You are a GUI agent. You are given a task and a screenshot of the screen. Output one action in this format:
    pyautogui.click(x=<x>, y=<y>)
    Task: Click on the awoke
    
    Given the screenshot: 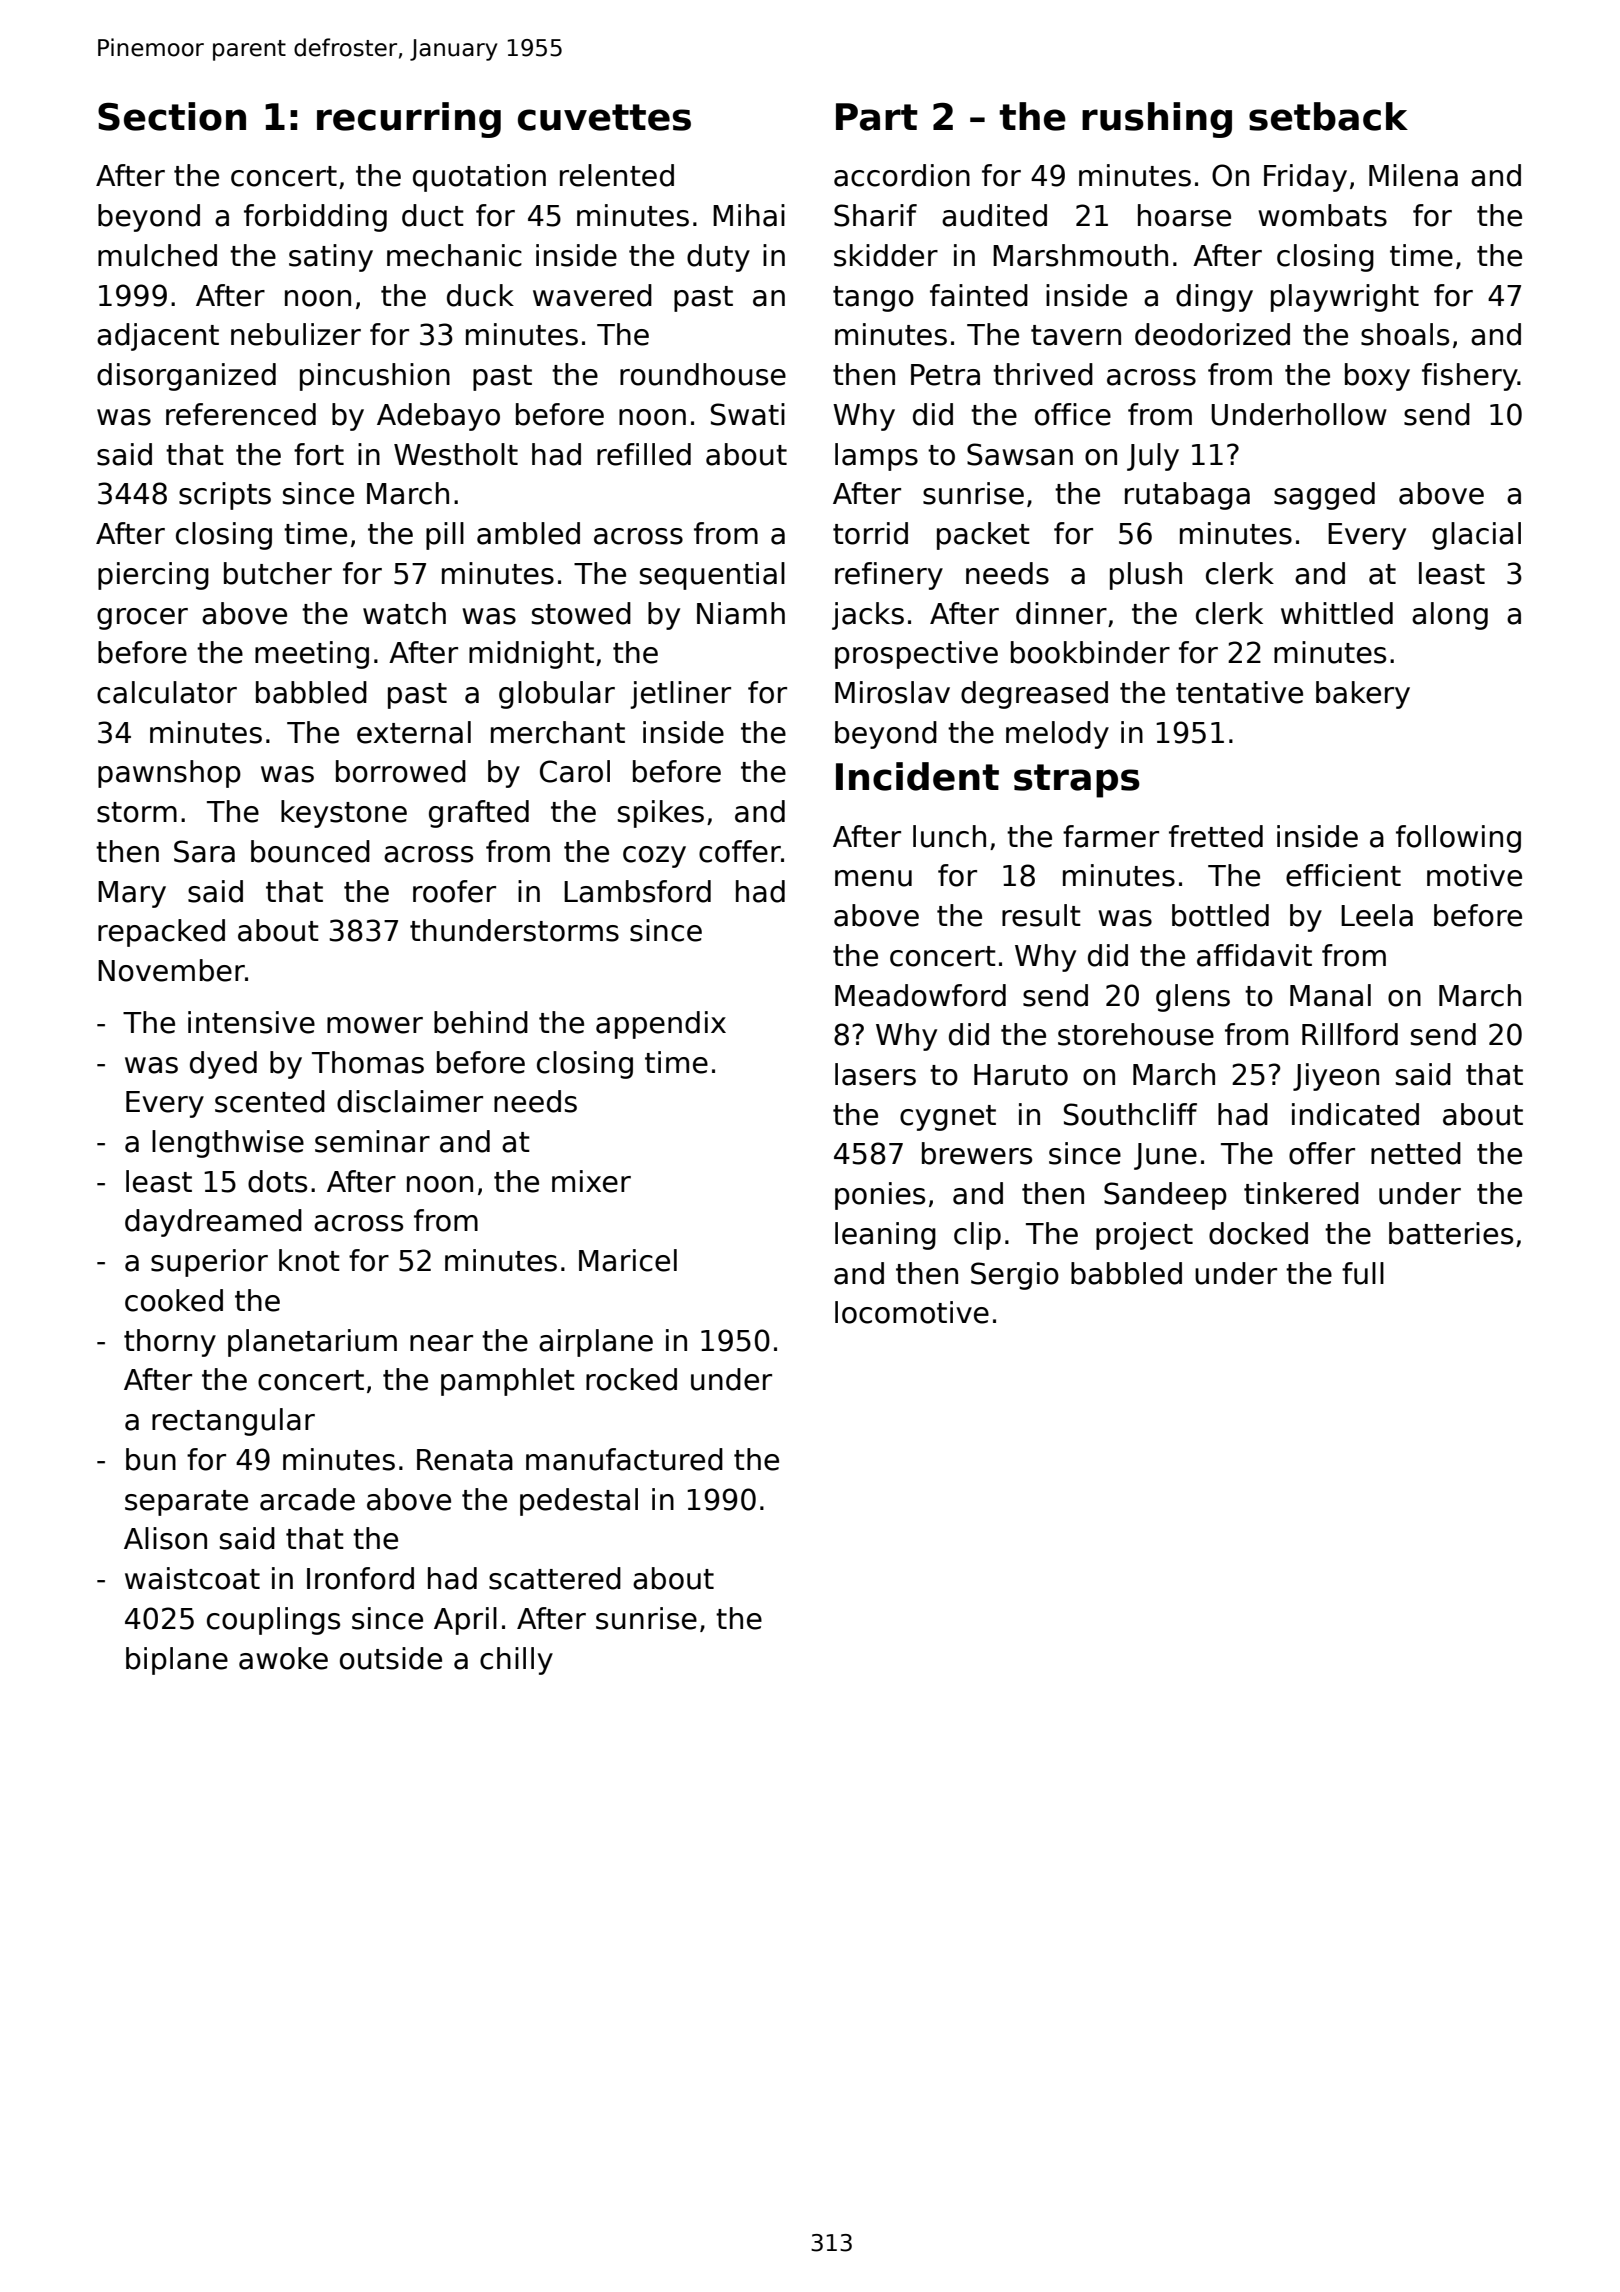 What is the action you would take?
    pyautogui.click(x=283, y=1658)
